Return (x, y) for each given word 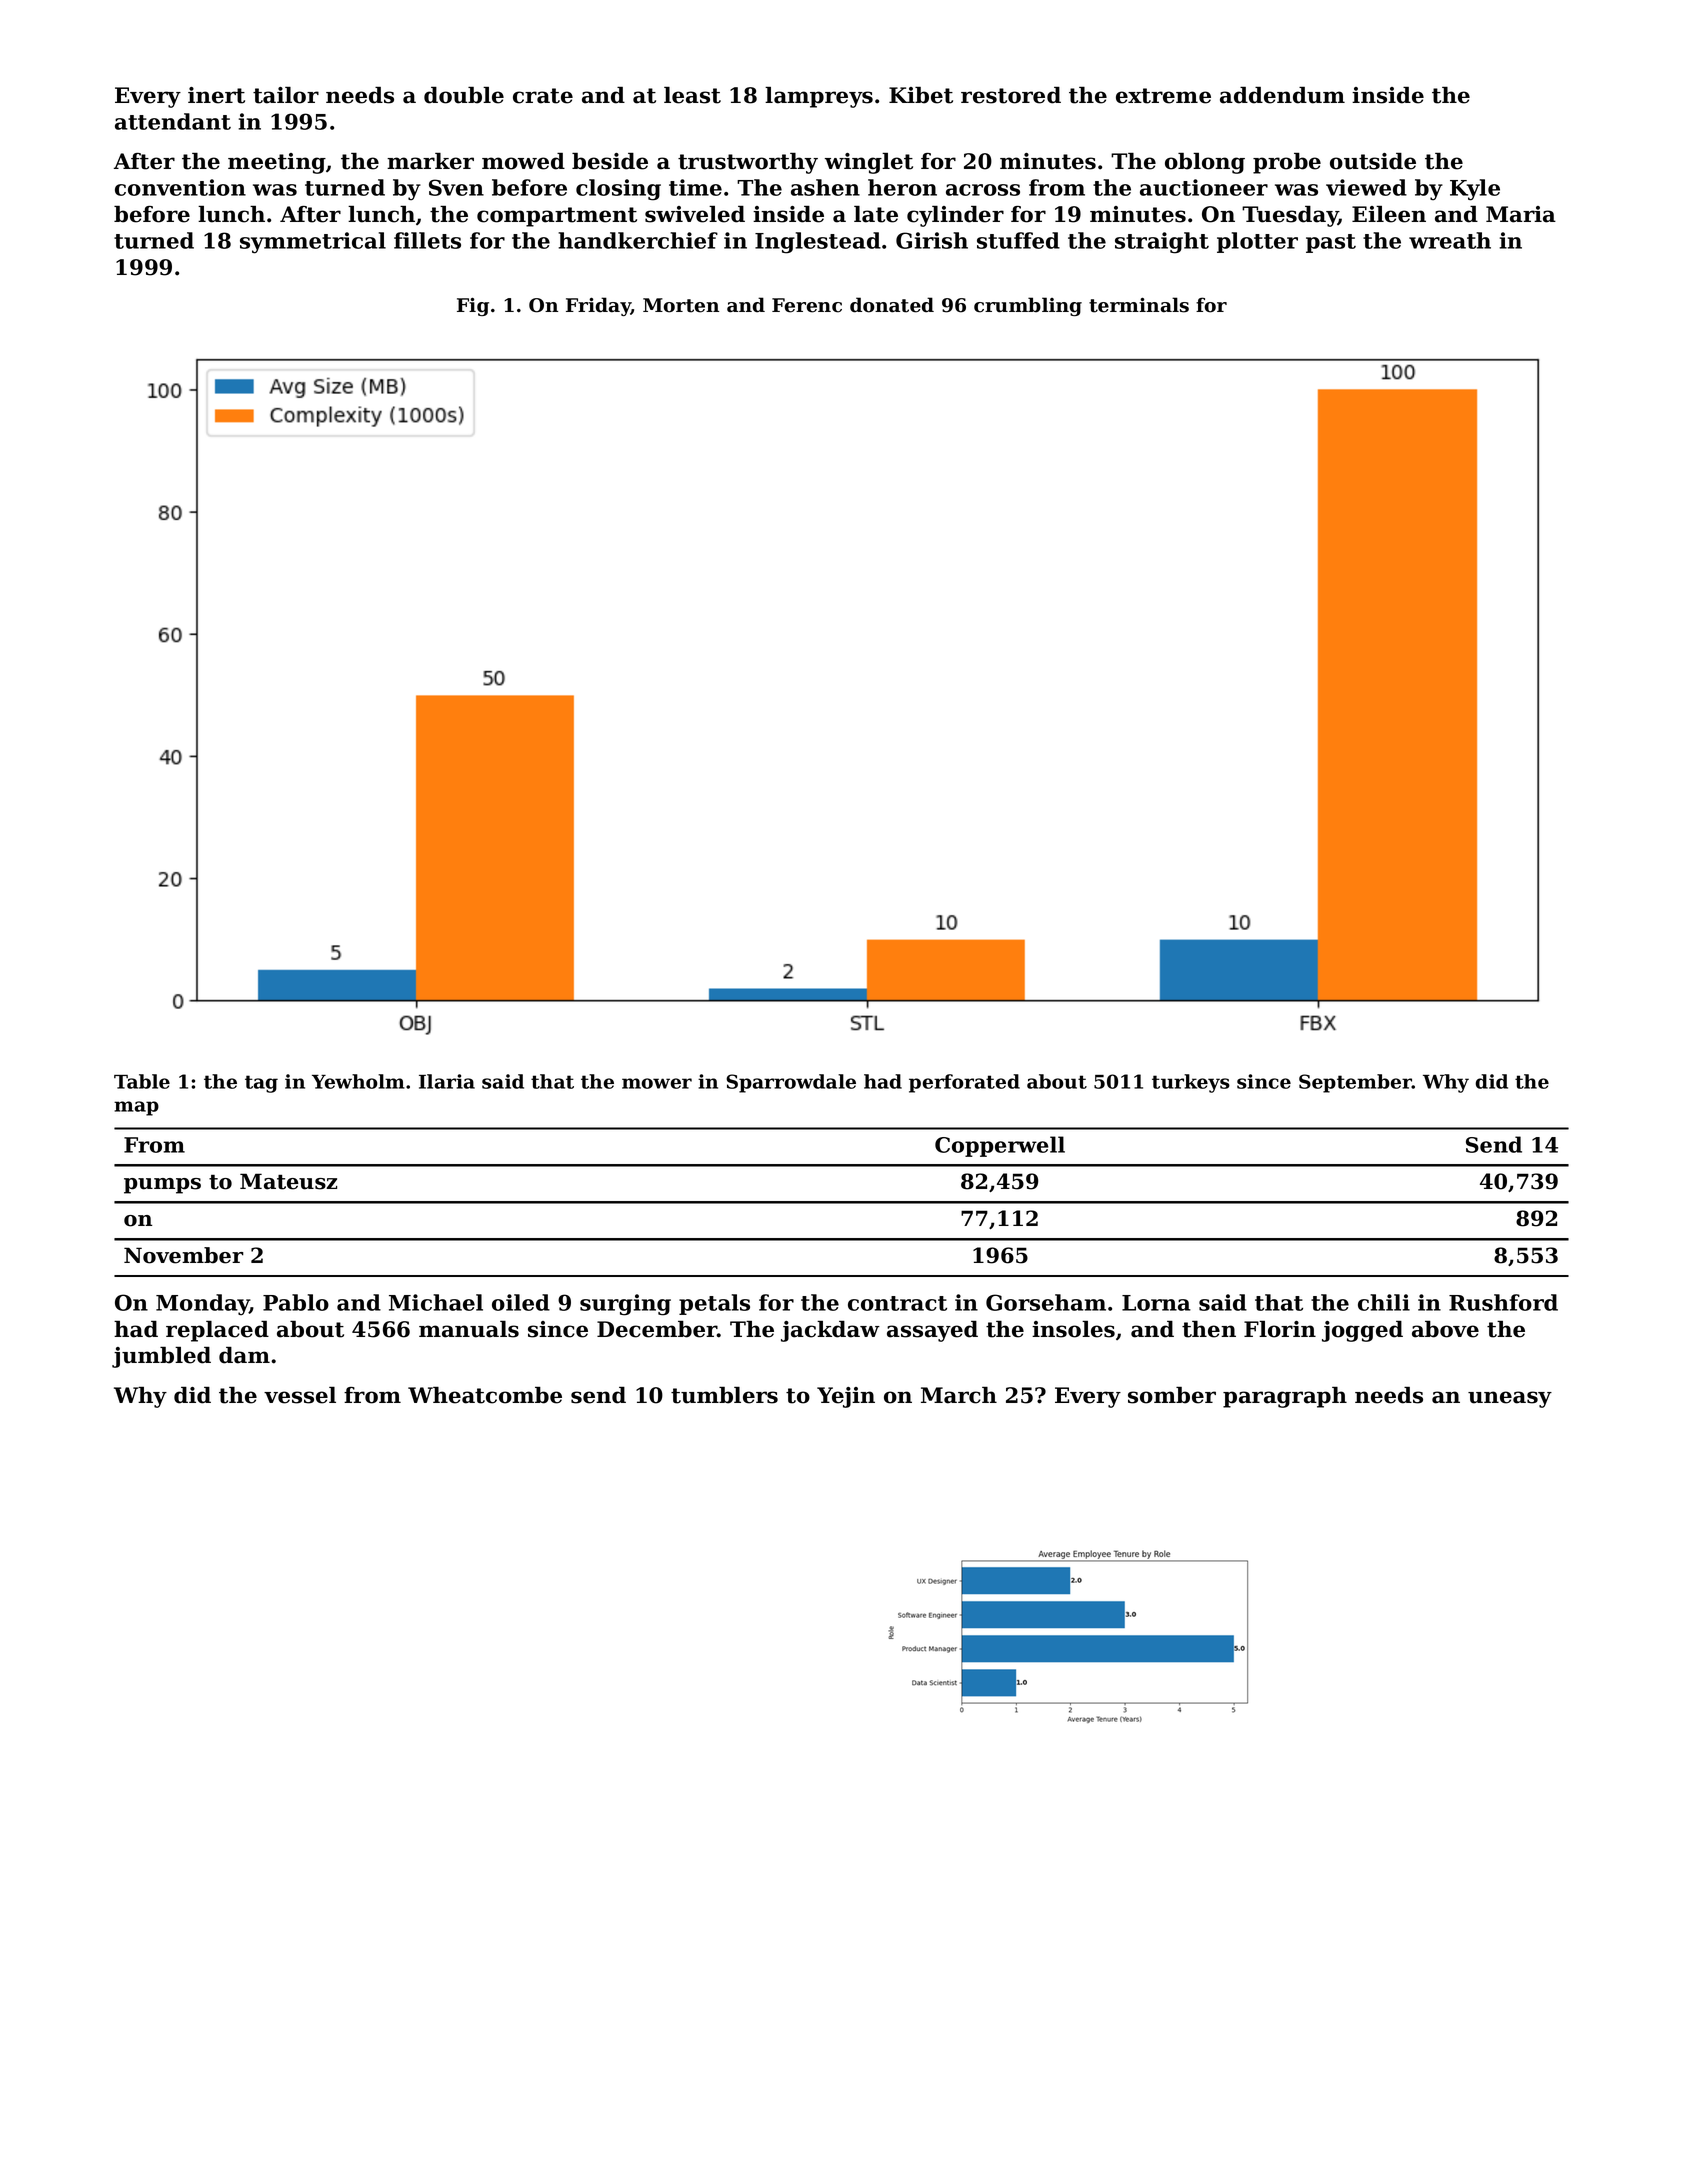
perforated (964, 1083)
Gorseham (1046, 1302)
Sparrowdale (791, 1083)
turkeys (1191, 1083)
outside (1373, 161)
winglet (869, 163)
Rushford (1503, 1302)
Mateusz (288, 1181)
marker (430, 161)
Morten (681, 305)
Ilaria (447, 1081)
